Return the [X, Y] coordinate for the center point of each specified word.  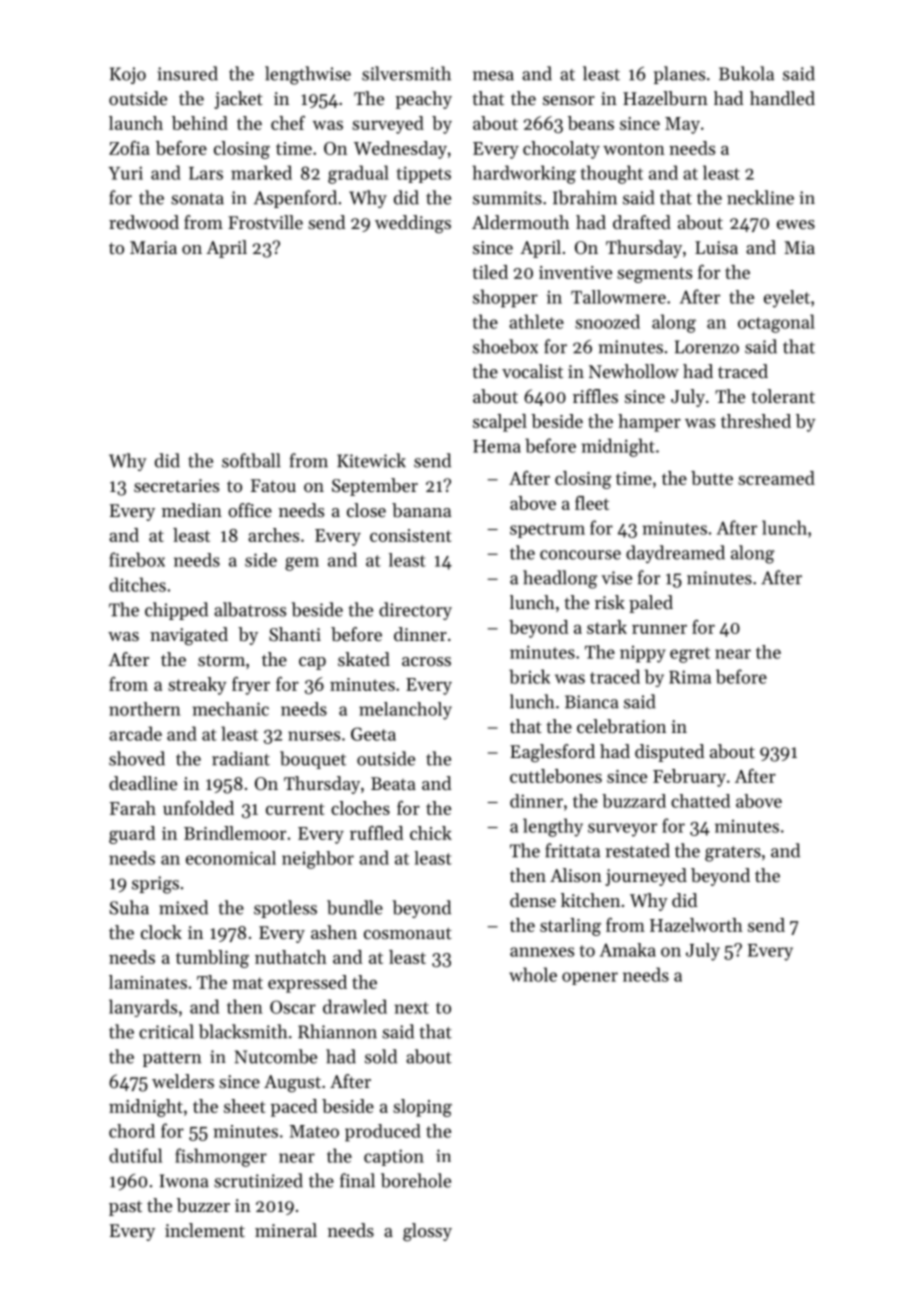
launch [136, 123]
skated [364, 659]
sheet [245, 1106]
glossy [427, 1232]
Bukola [746, 73]
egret [690, 655]
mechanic [230, 709]
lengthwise [308, 75]
